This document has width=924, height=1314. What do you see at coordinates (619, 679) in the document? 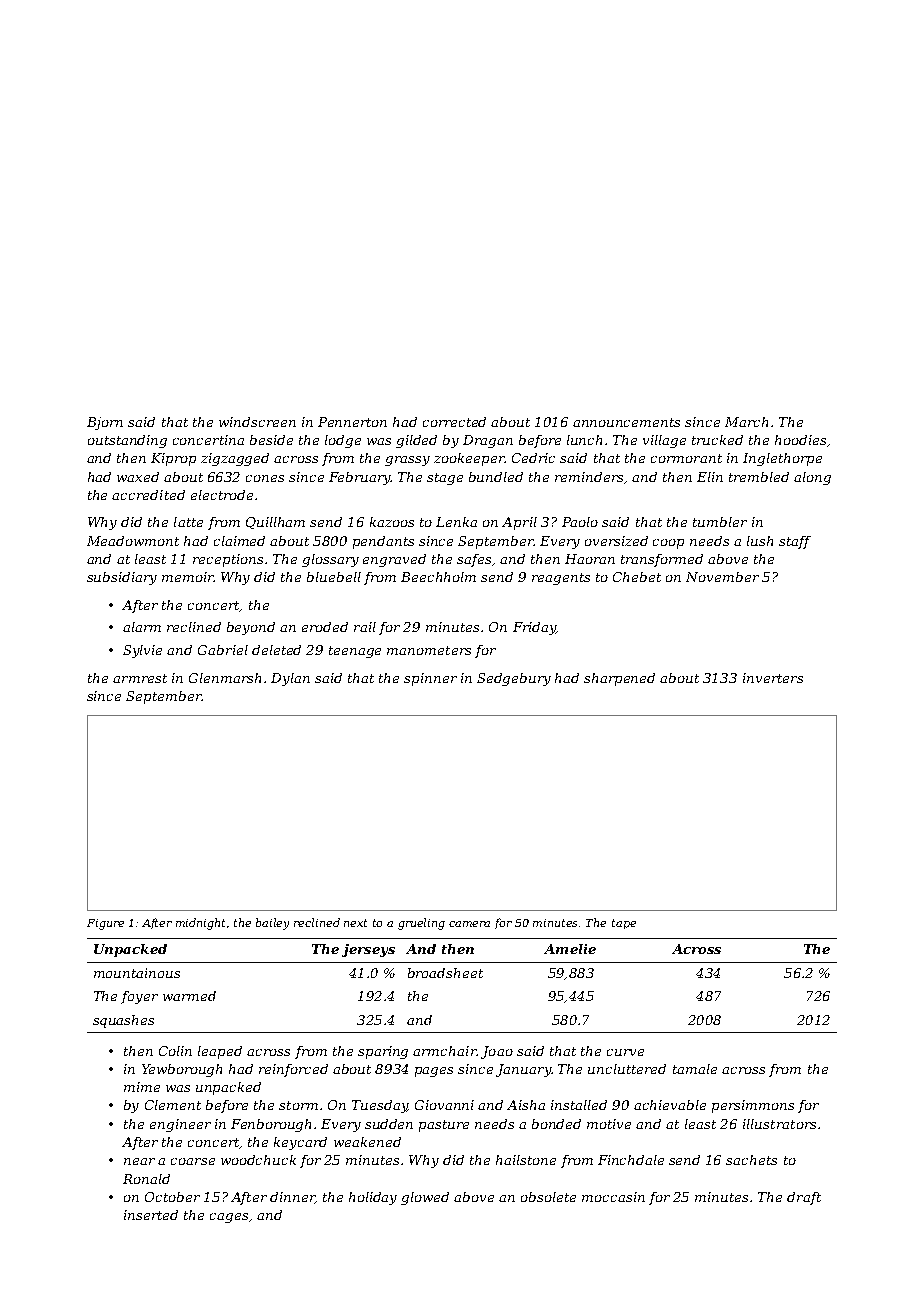
I see `sharpened` at bounding box center [619, 679].
